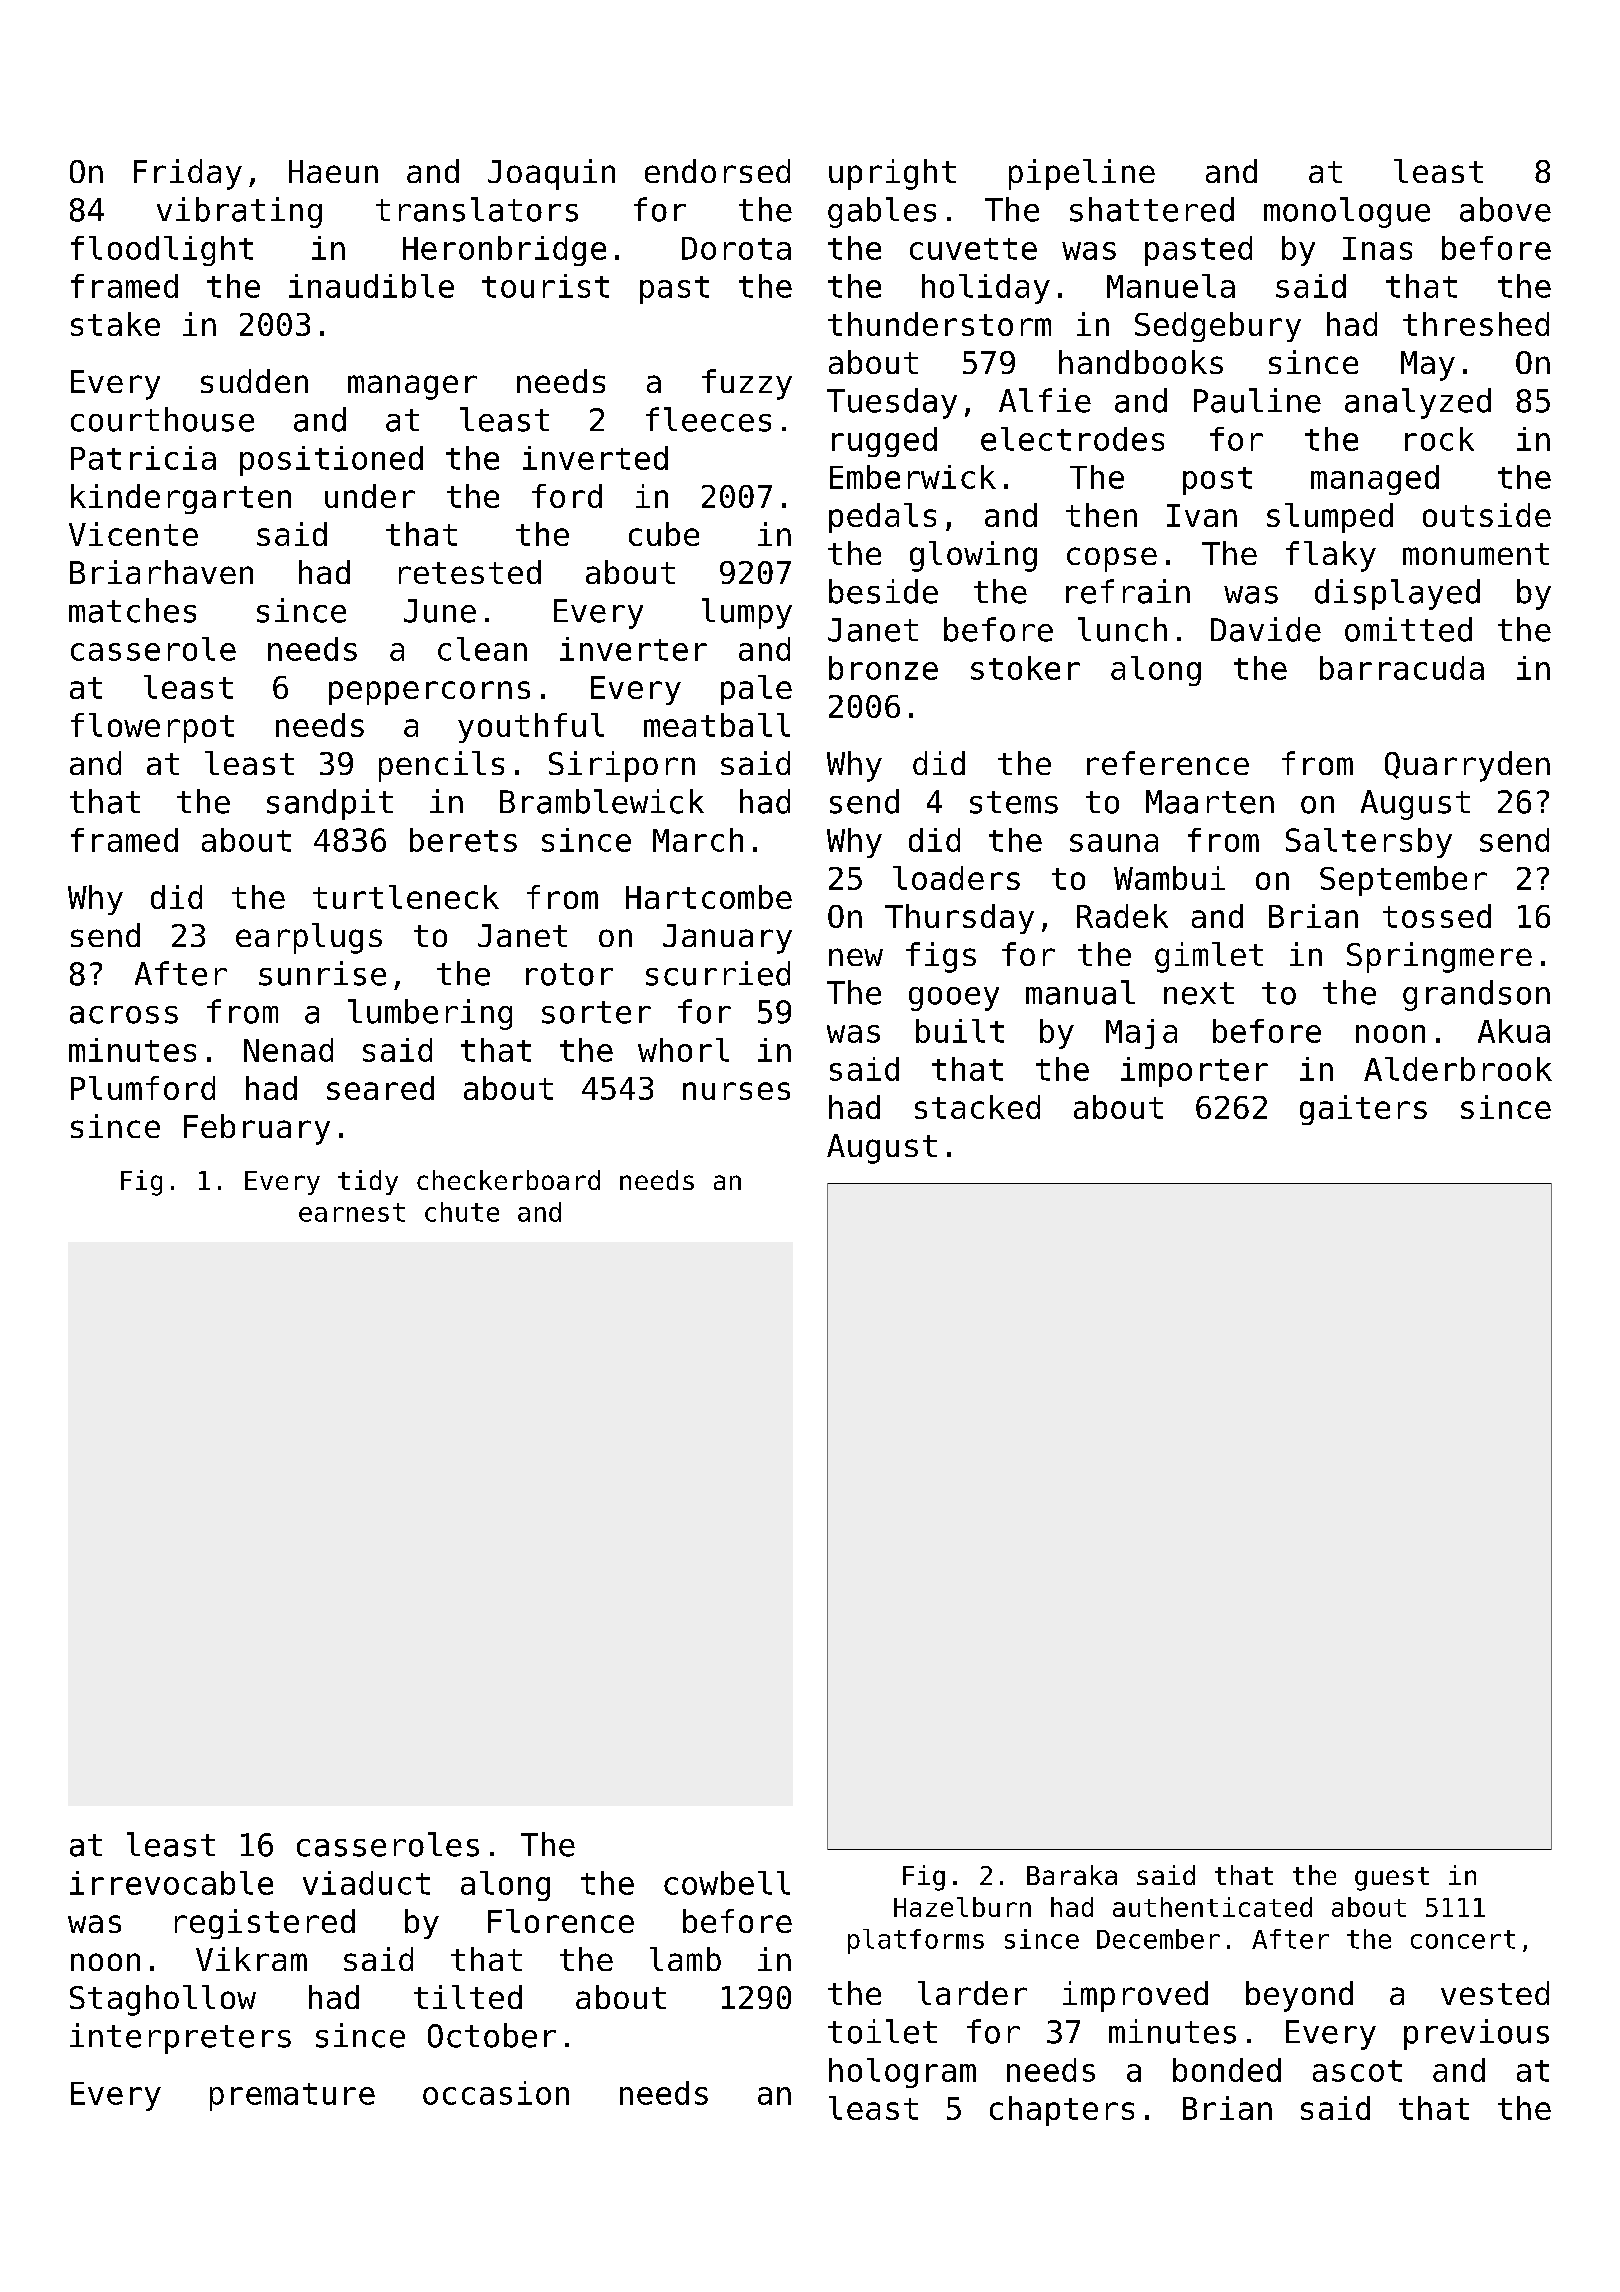 The image size is (1620, 2292). What do you see at coordinates (551, 174) in the screenshot?
I see `Joaquin` at bounding box center [551, 174].
